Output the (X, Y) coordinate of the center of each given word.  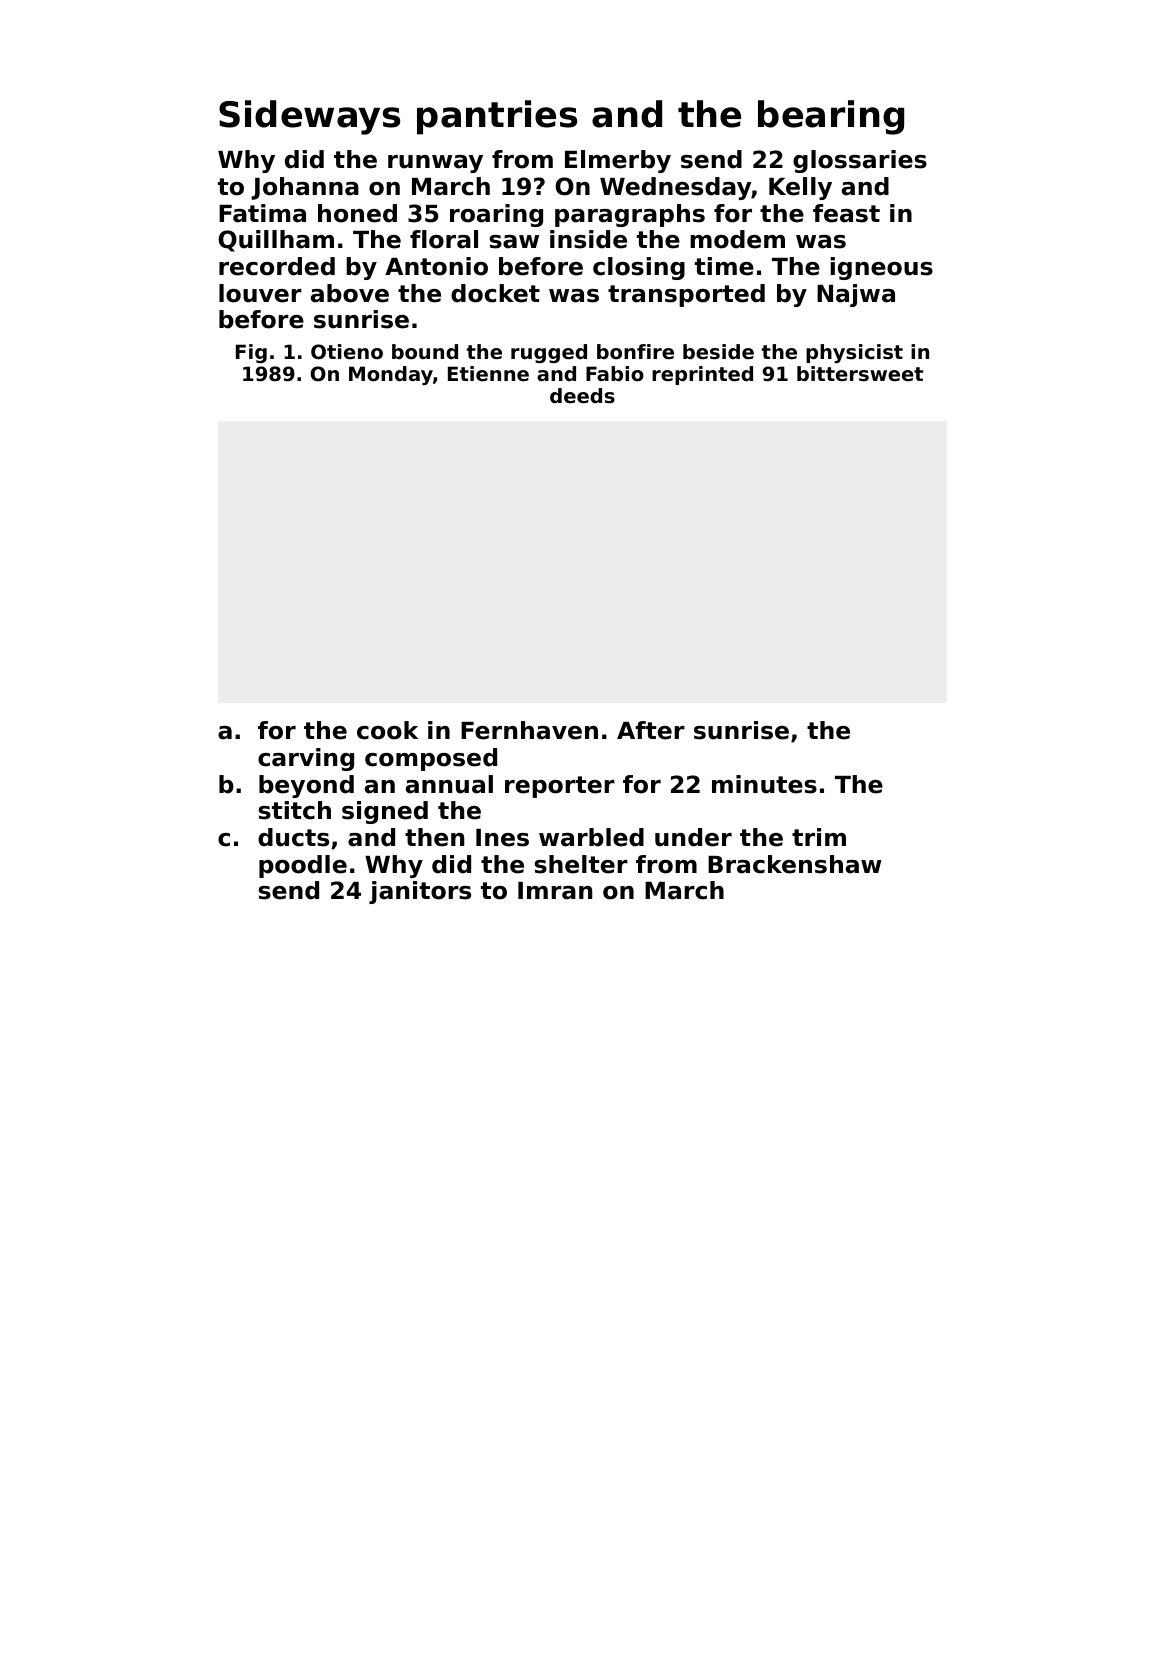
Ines (502, 838)
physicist (854, 353)
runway (435, 164)
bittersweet (860, 374)
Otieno (347, 352)
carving (306, 759)
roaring (496, 215)
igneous (881, 268)
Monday (391, 375)
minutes (764, 784)
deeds (582, 396)
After (651, 730)
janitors (420, 892)
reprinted (702, 375)
